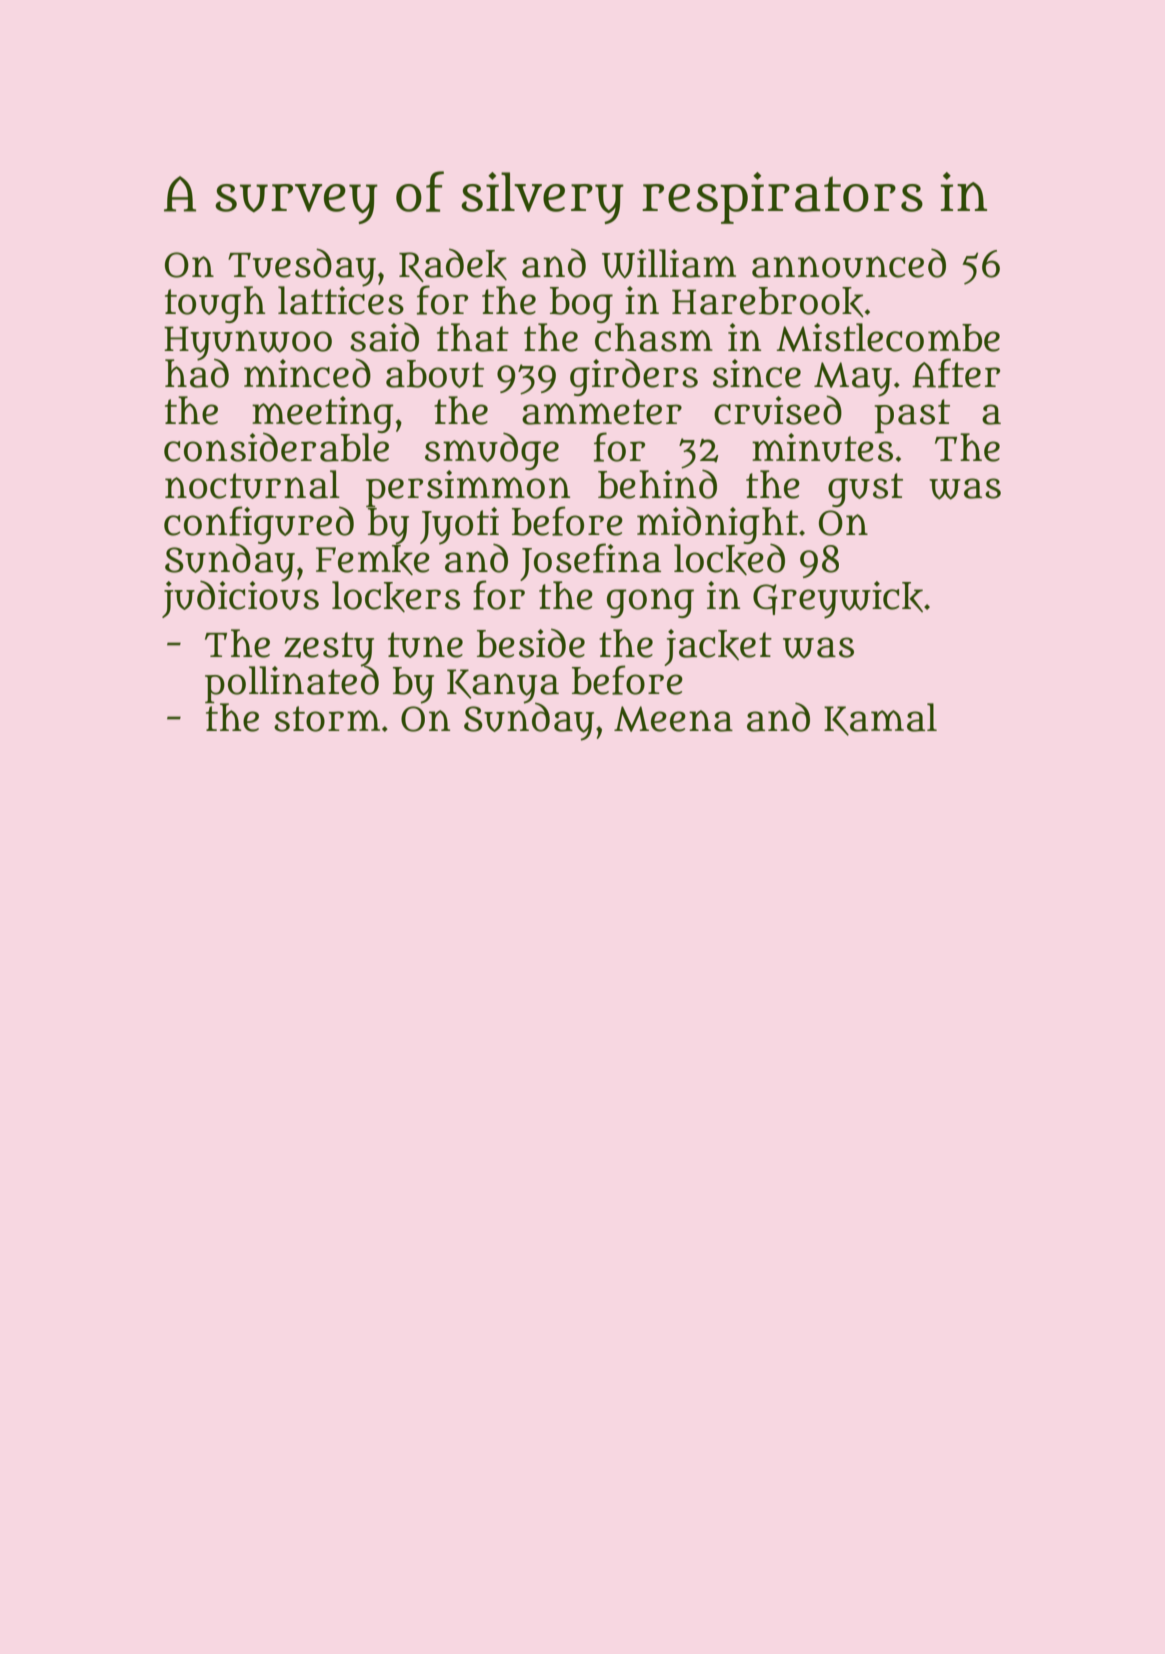  What do you see at coordinates (197, 373) in the page?
I see `had` at bounding box center [197, 373].
